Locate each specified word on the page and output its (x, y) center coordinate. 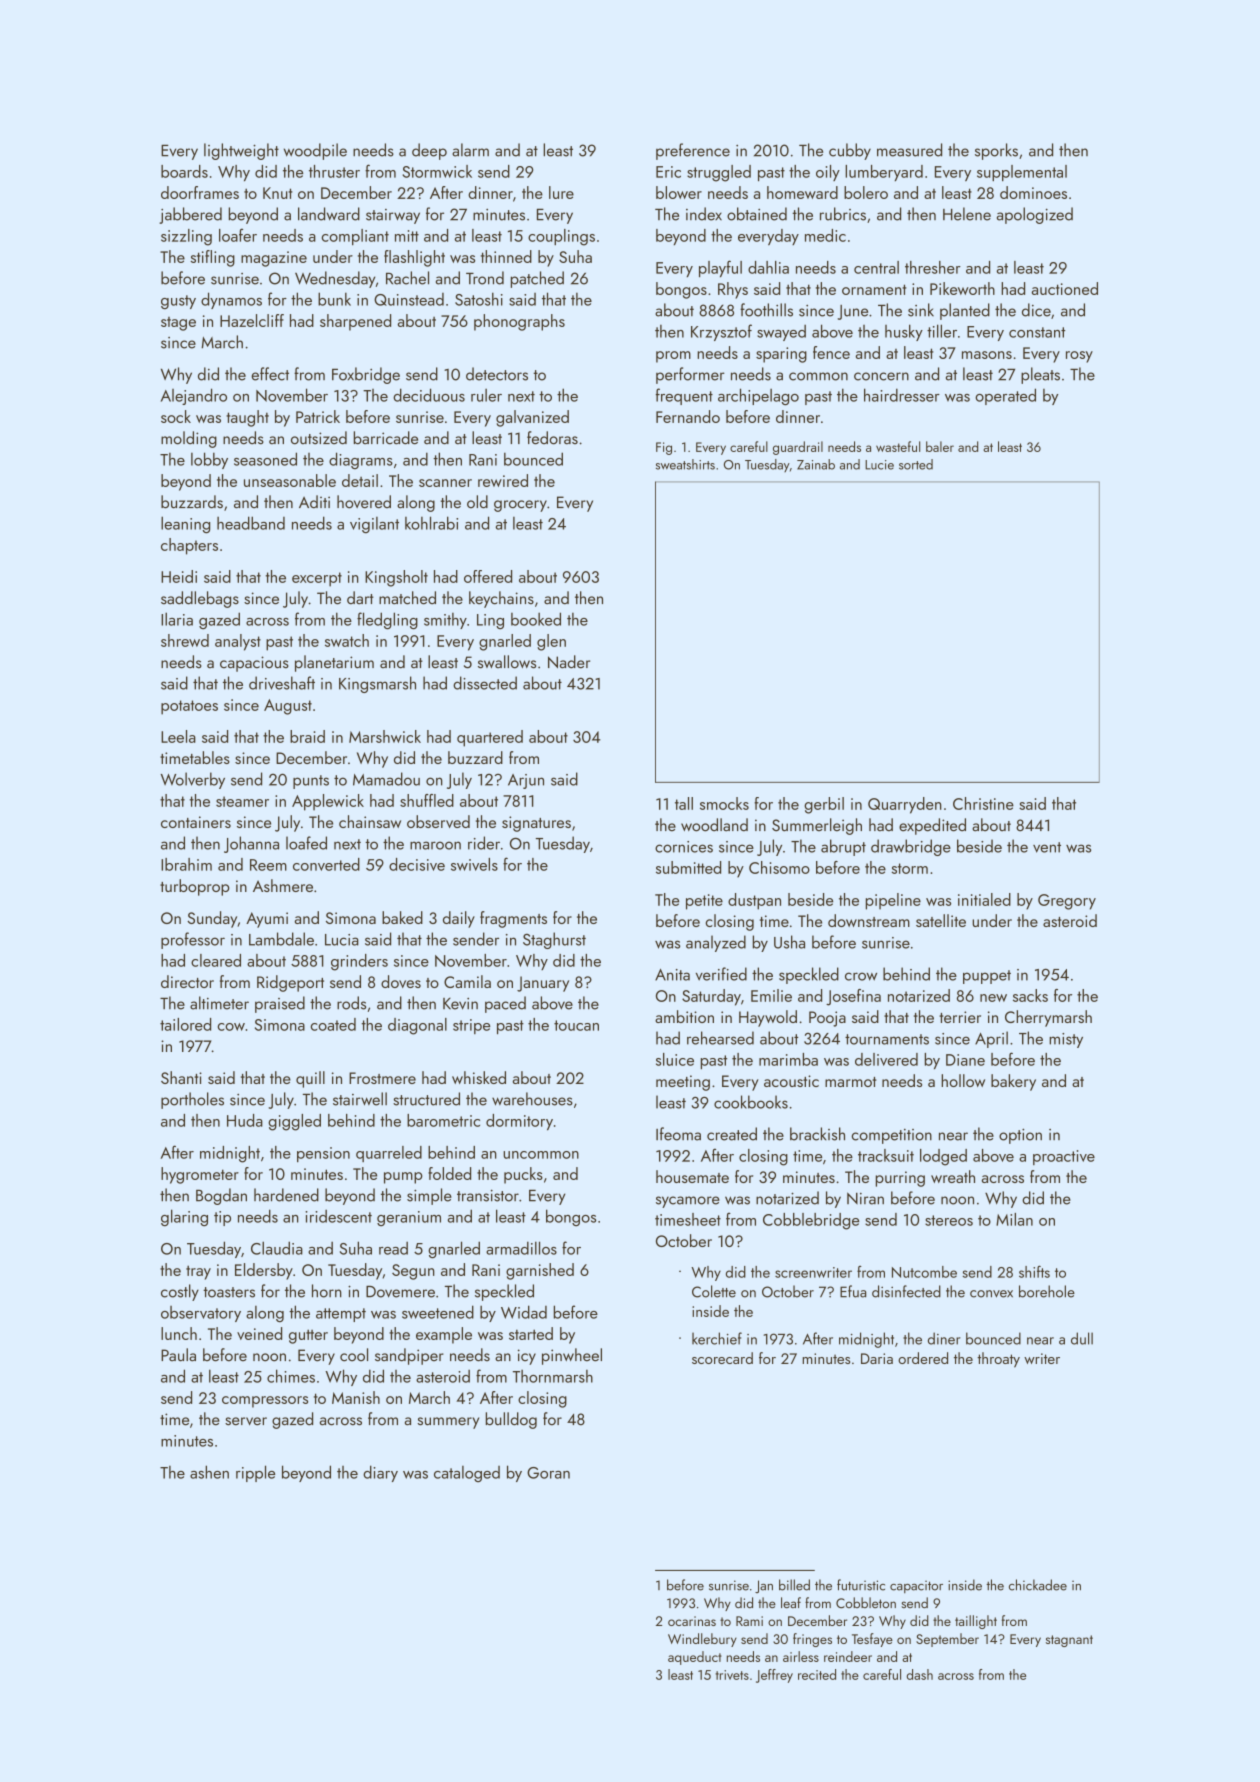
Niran (865, 1198)
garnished (540, 1271)
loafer (238, 235)
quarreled (389, 1154)
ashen (209, 1472)
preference (693, 151)
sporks (996, 151)
